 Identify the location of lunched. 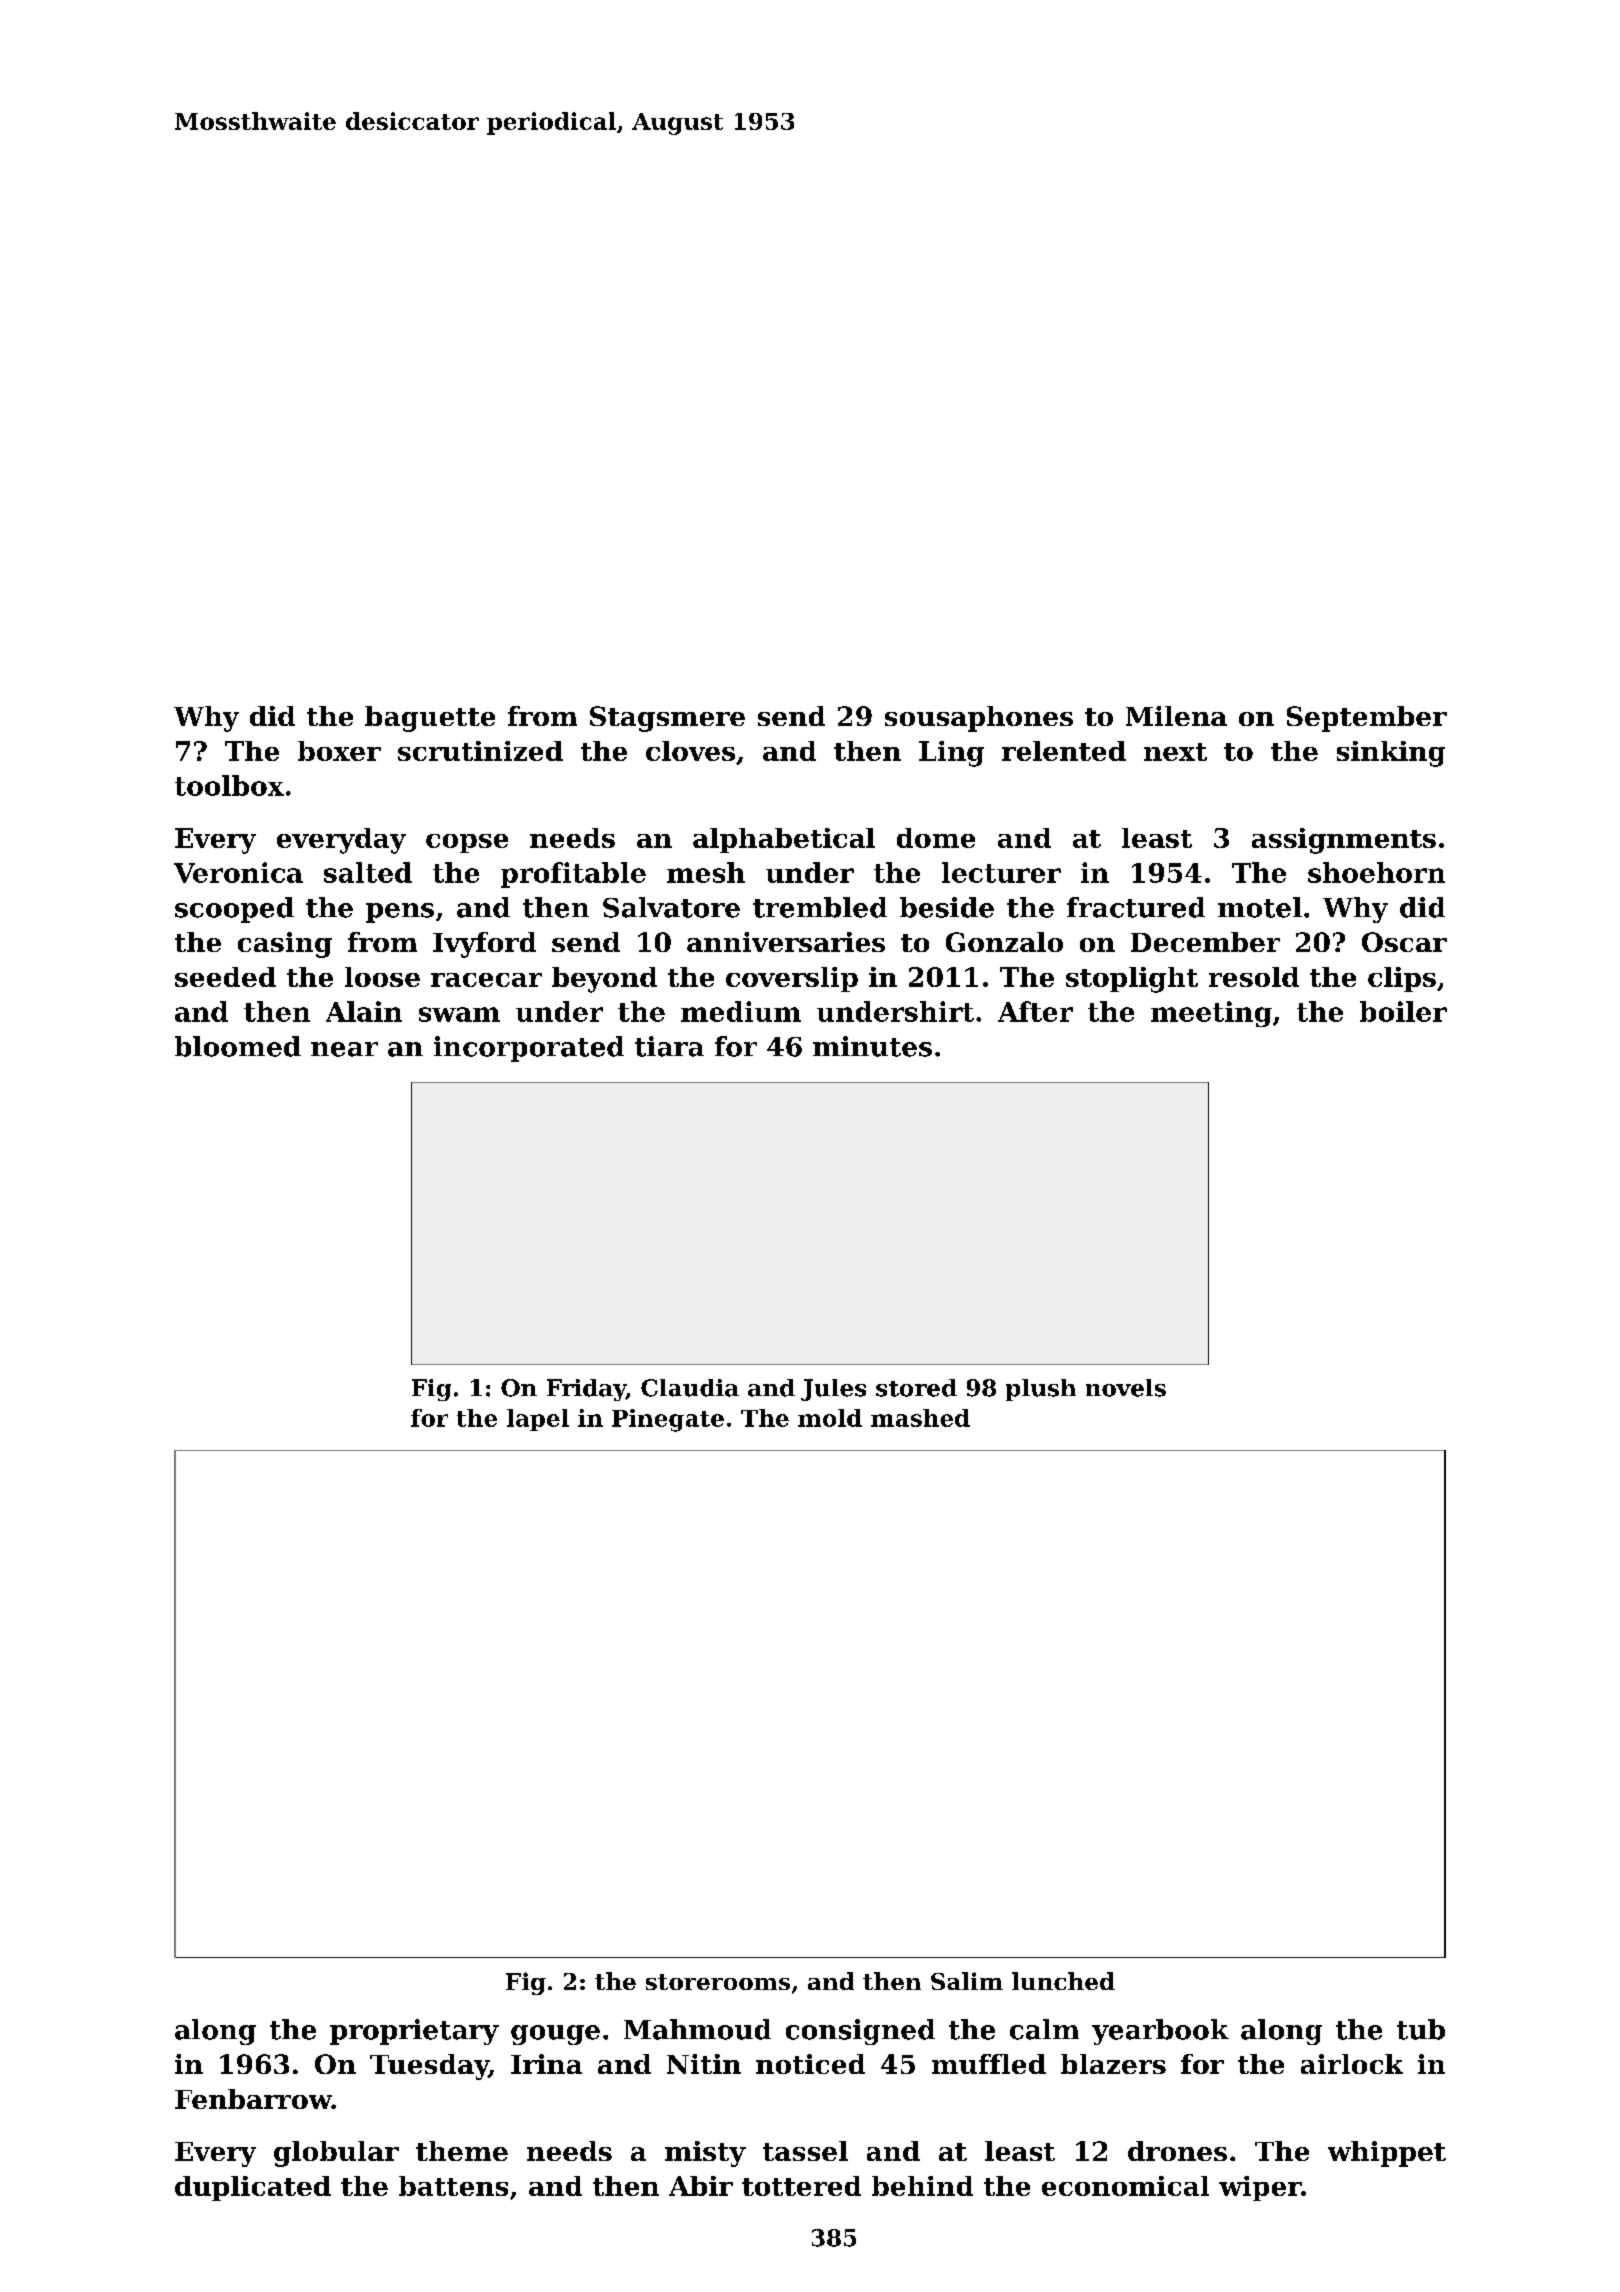
(1063, 1981).
